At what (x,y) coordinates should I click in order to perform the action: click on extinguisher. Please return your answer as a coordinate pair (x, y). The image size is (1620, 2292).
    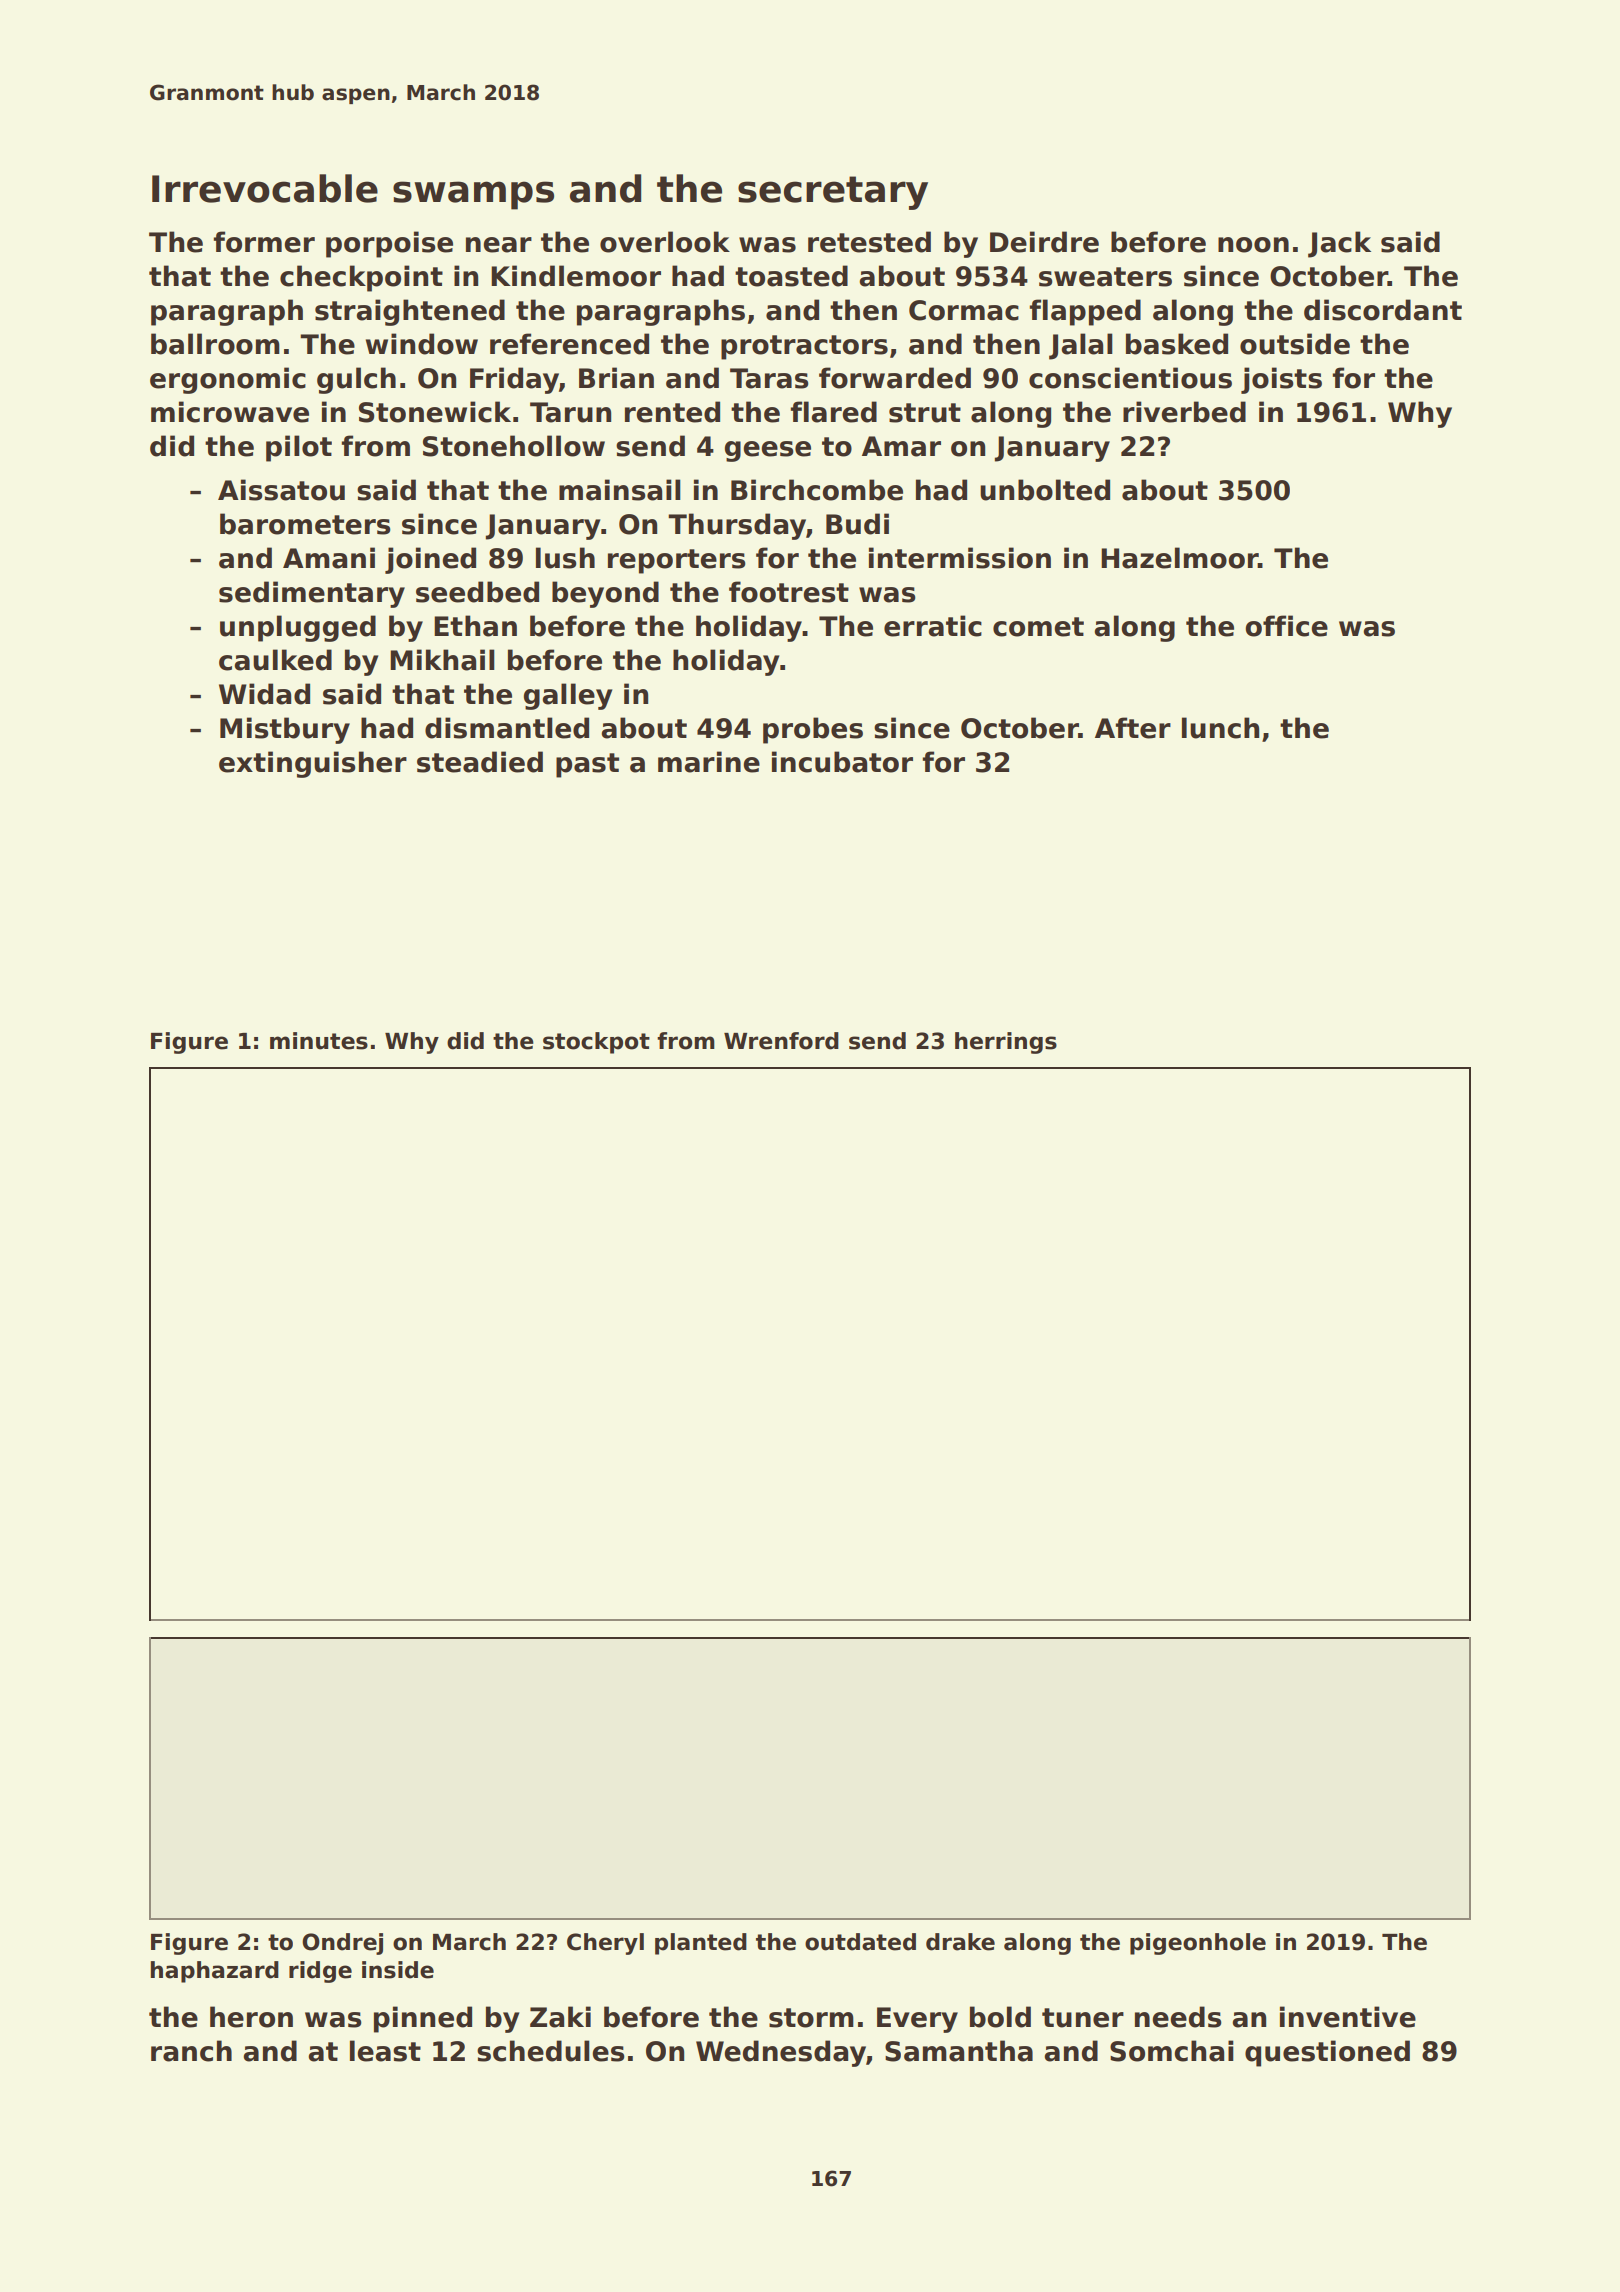
    Looking at the image, I should click on (313, 764).
